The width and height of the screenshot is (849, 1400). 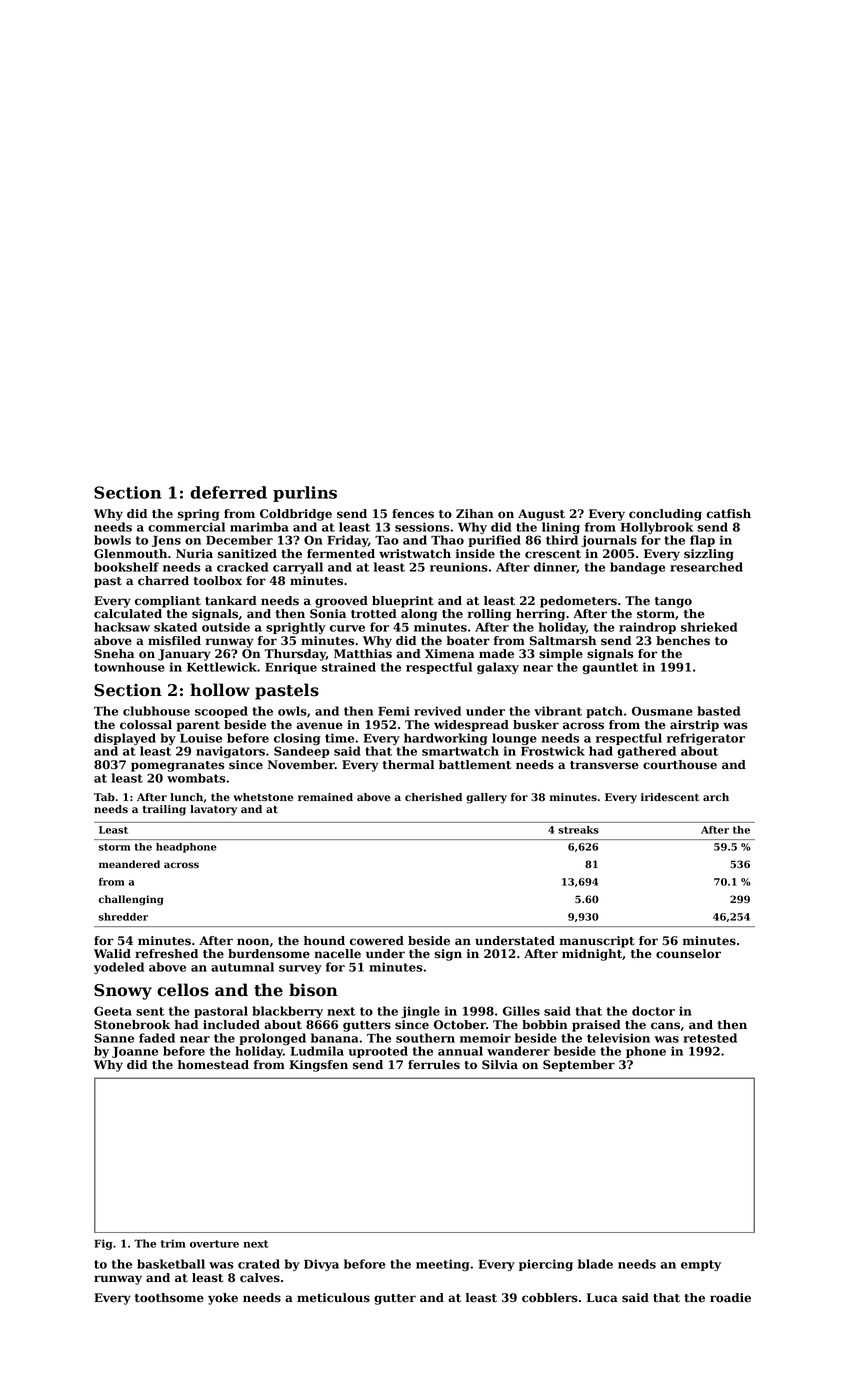 I want to click on blade, so click(x=595, y=1264).
